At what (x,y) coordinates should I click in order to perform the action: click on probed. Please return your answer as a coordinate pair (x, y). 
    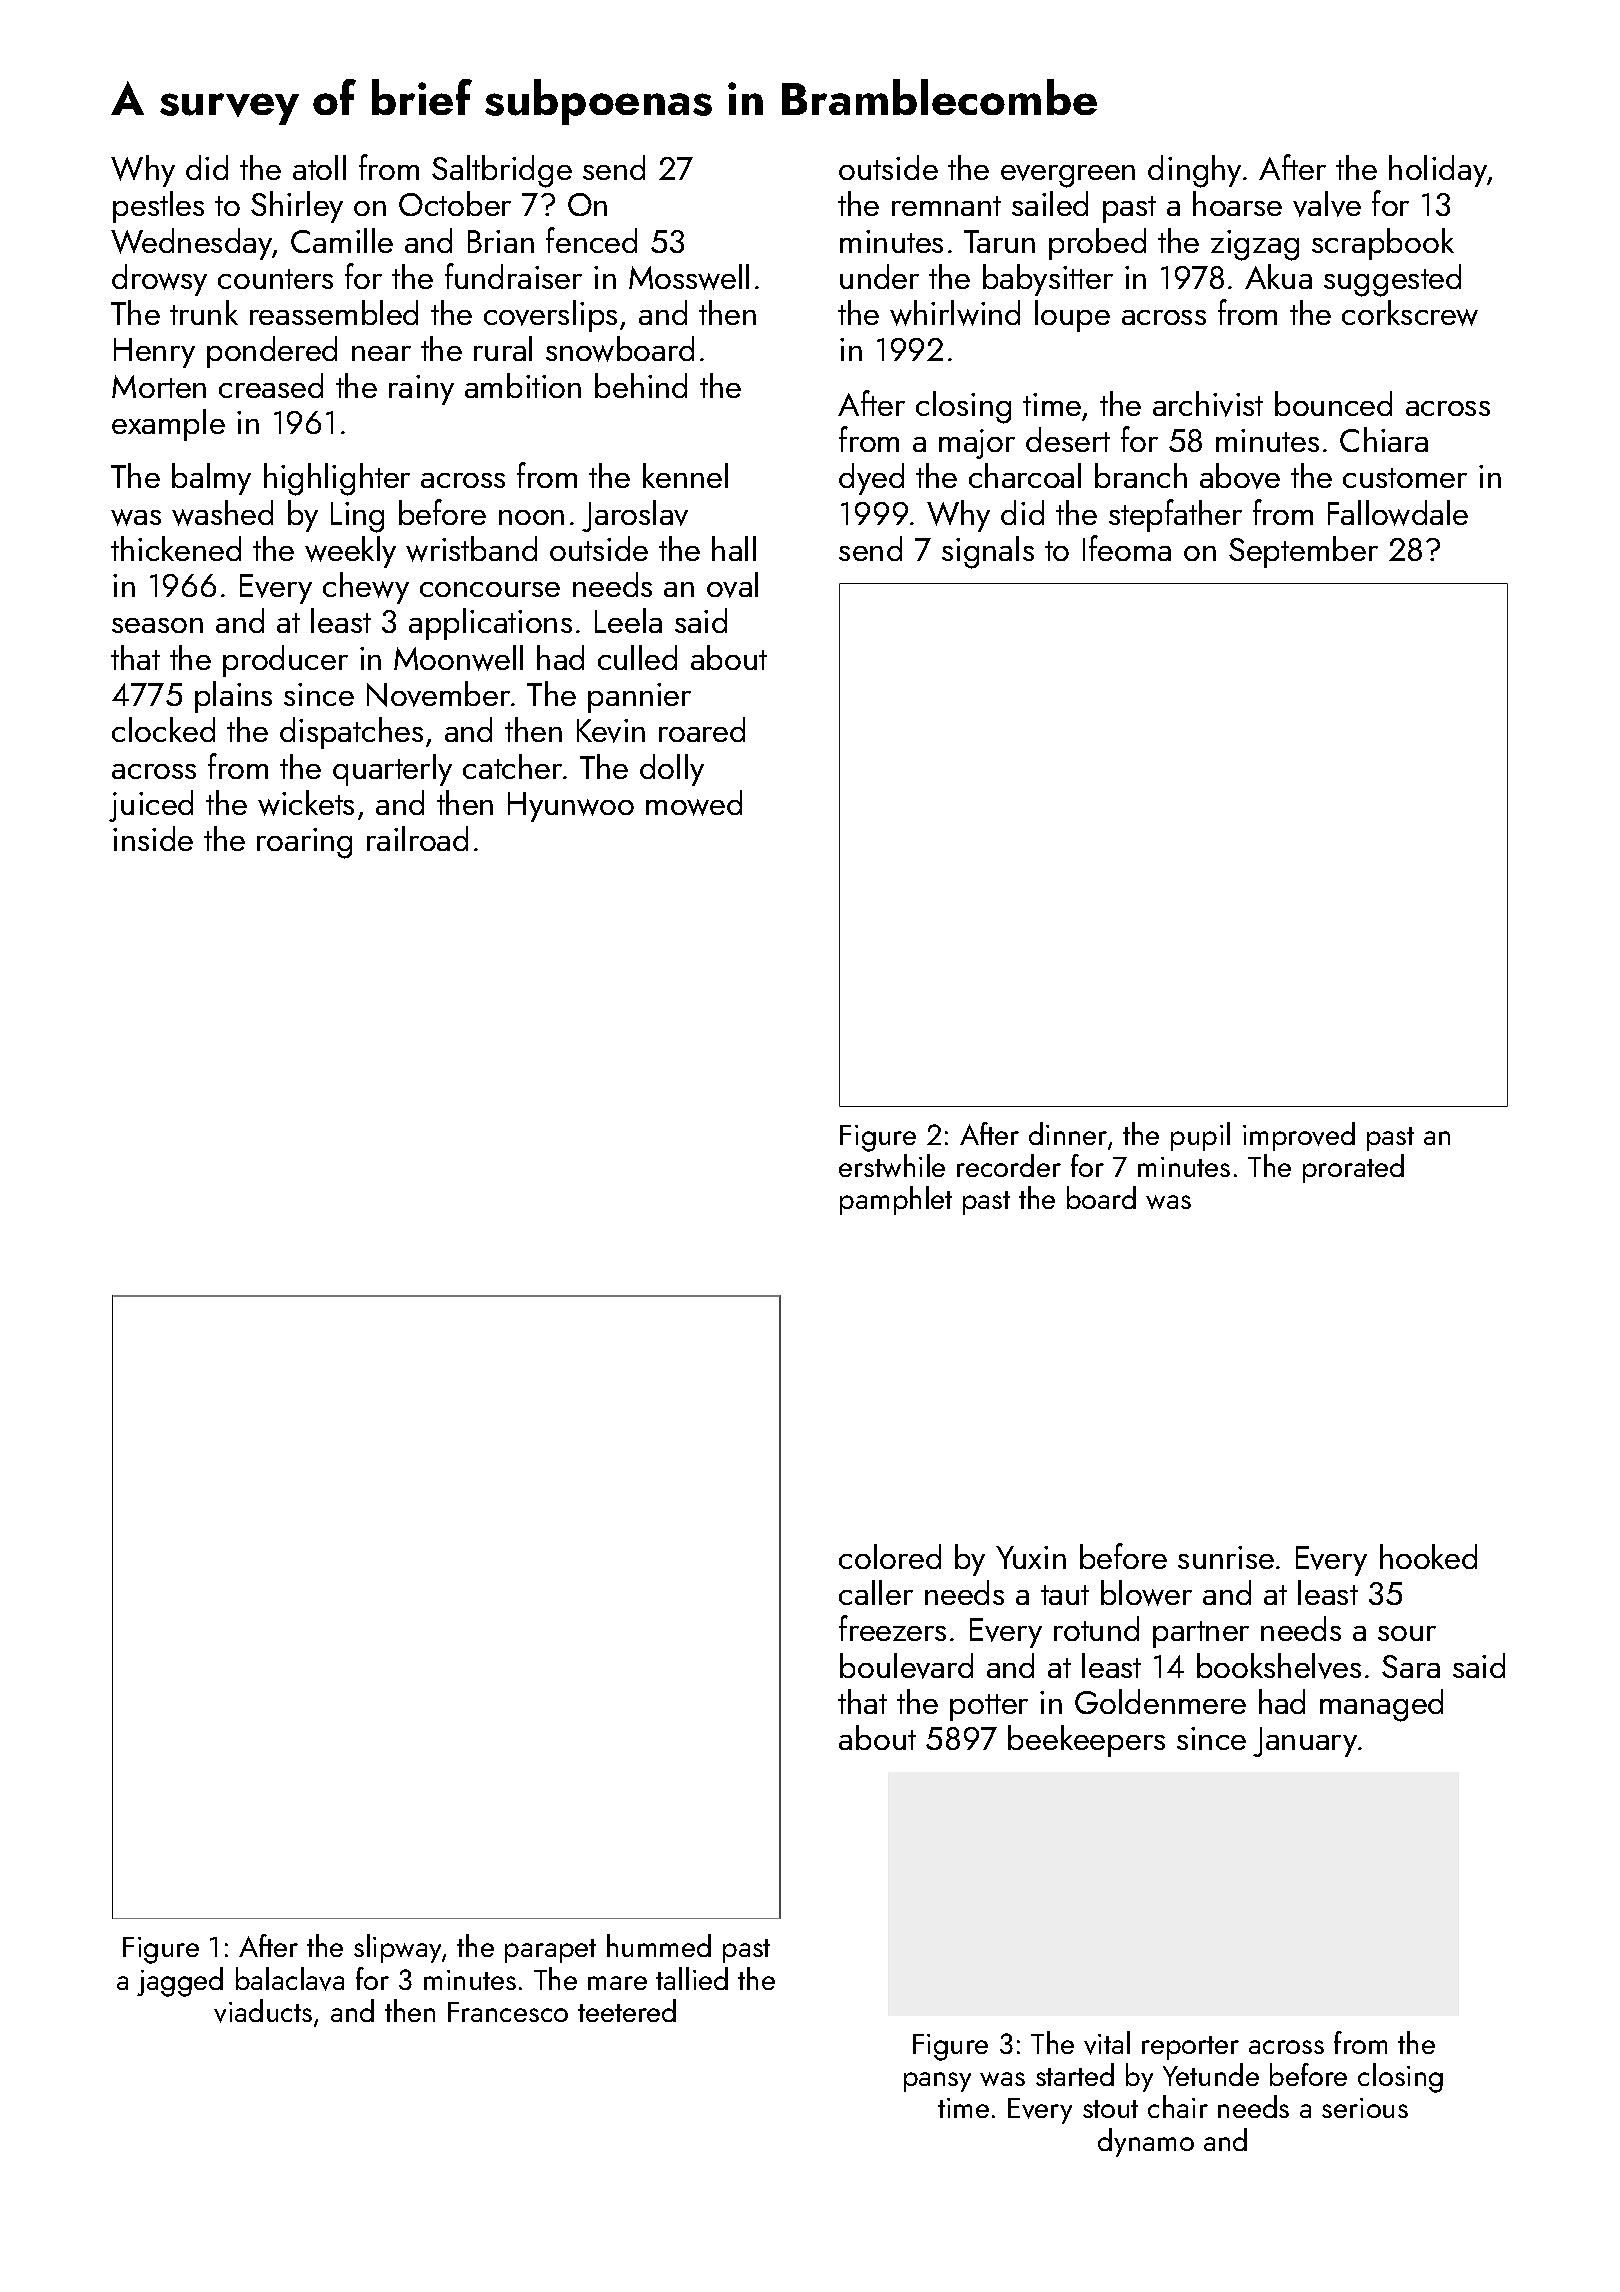
    Looking at the image, I should click on (1097, 244).
